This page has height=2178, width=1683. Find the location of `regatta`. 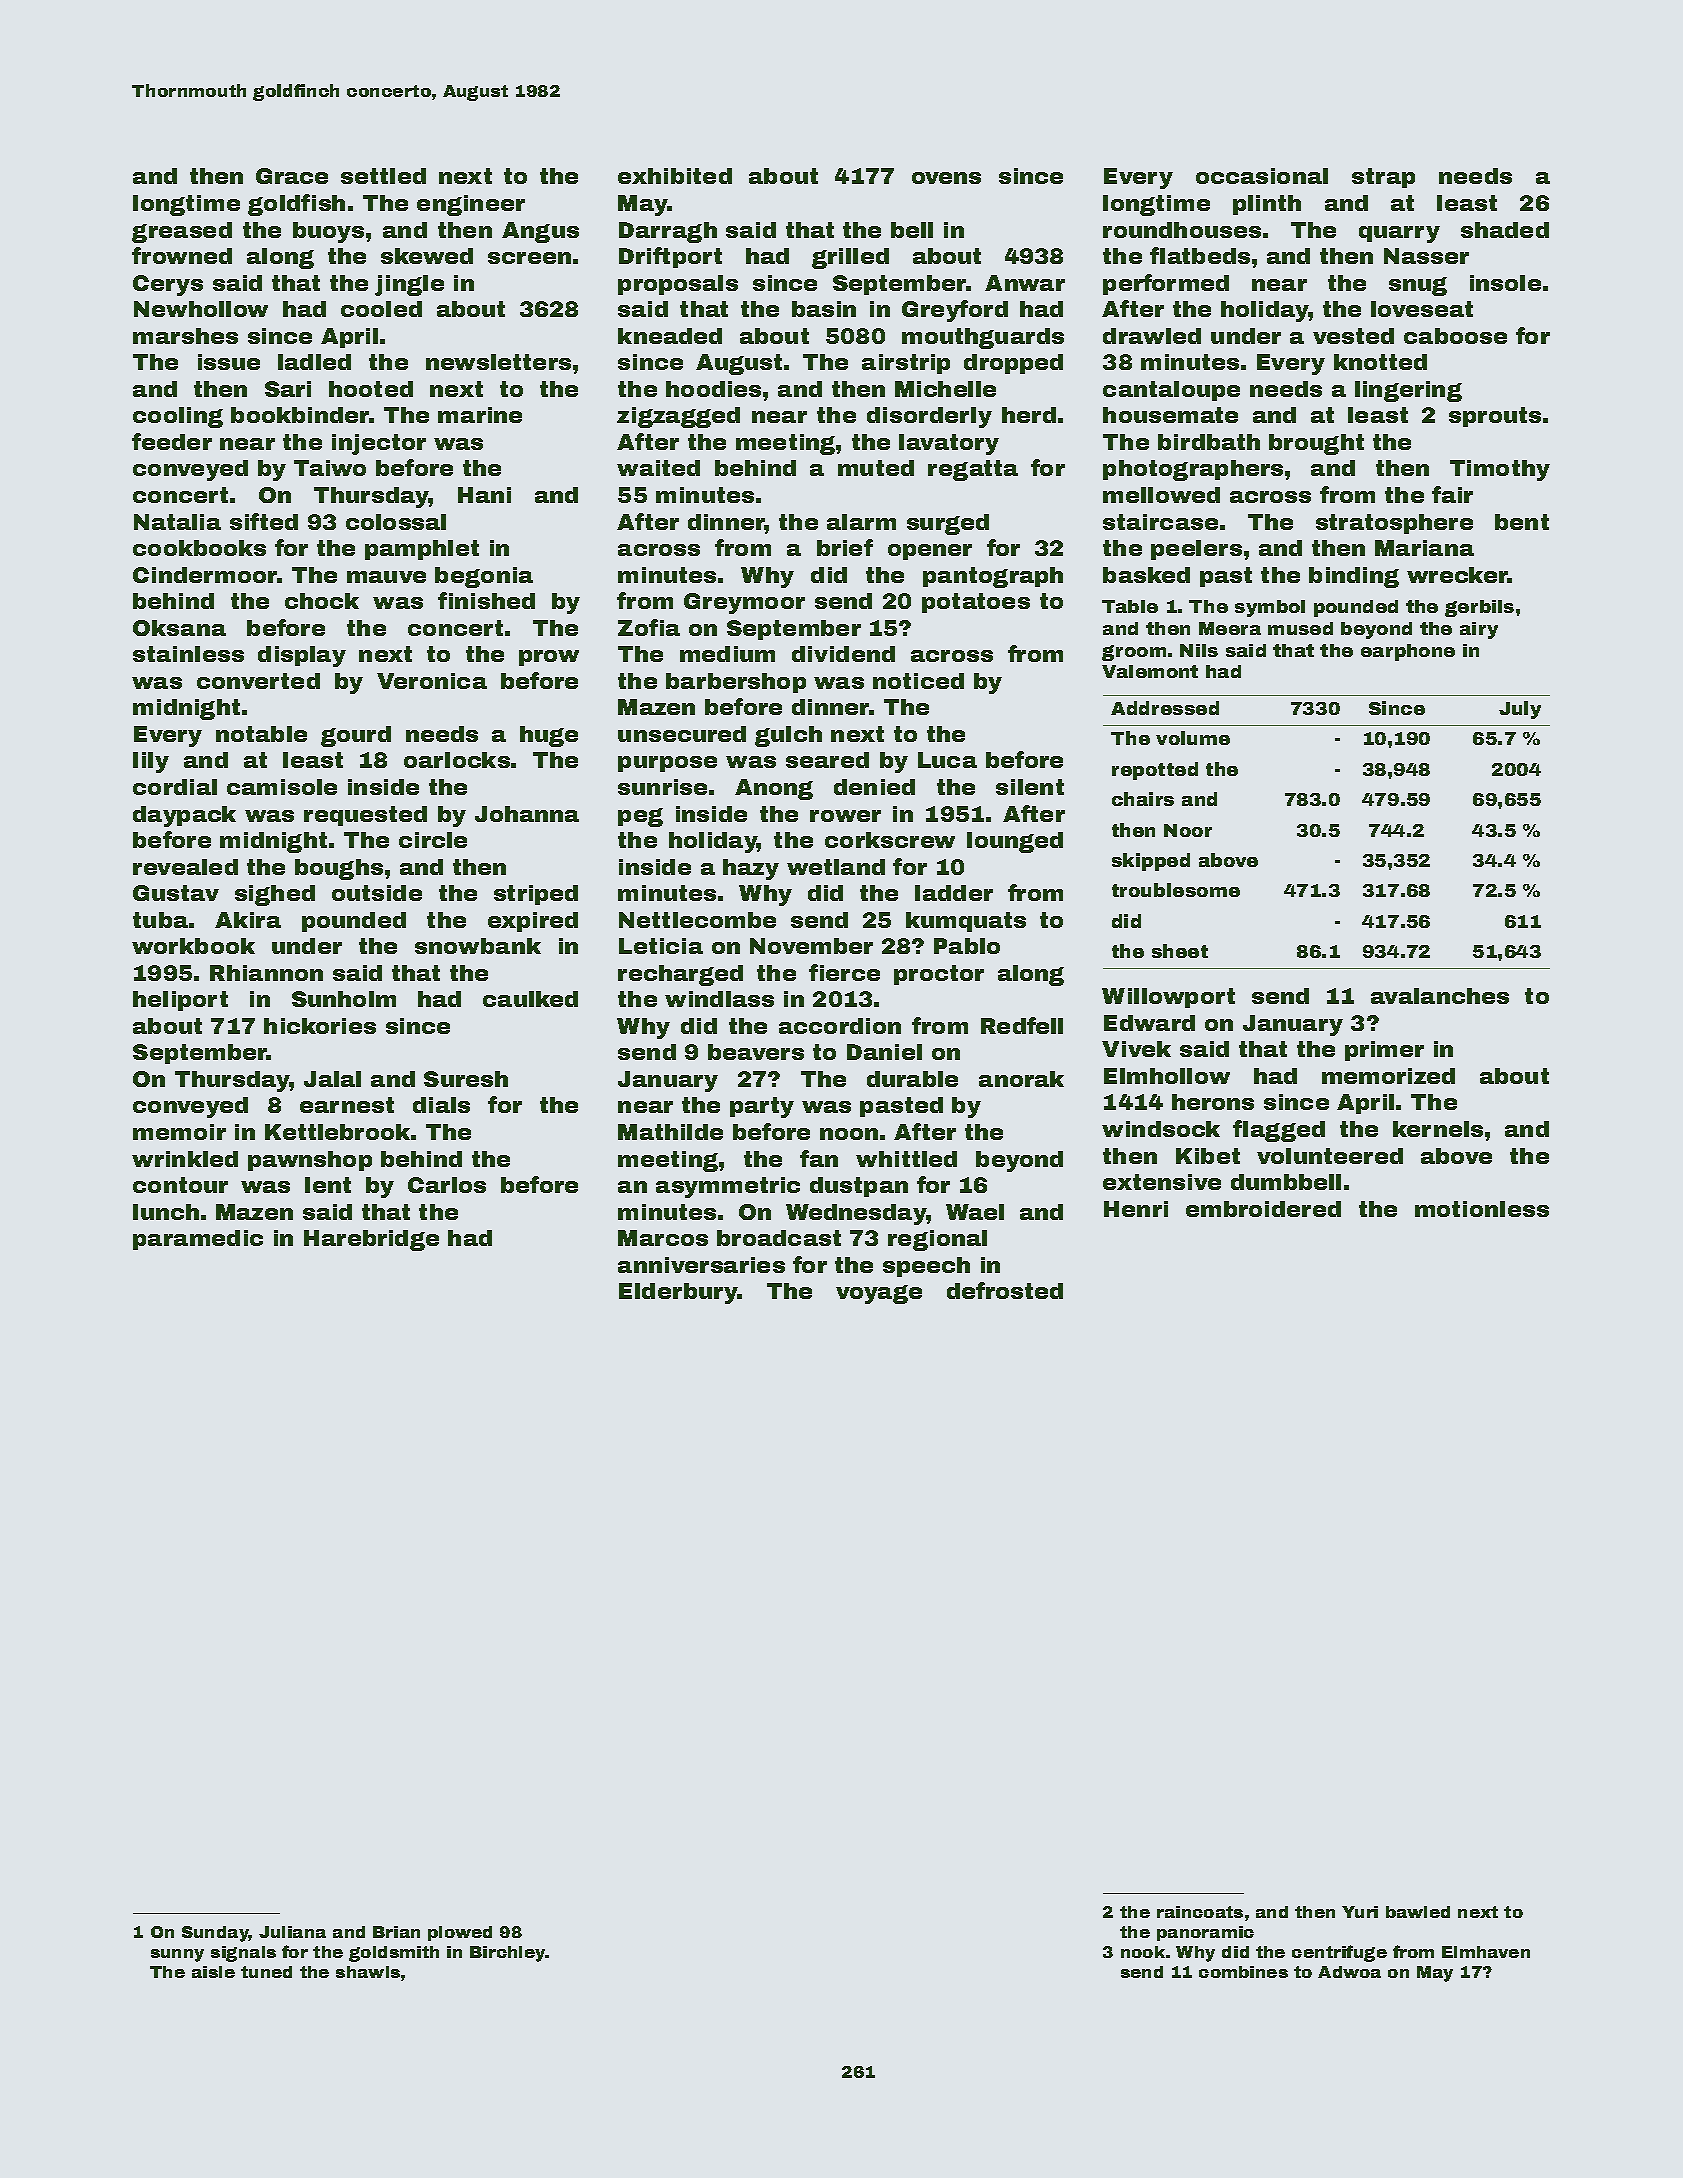

regatta is located at coordinates (973, 470).
